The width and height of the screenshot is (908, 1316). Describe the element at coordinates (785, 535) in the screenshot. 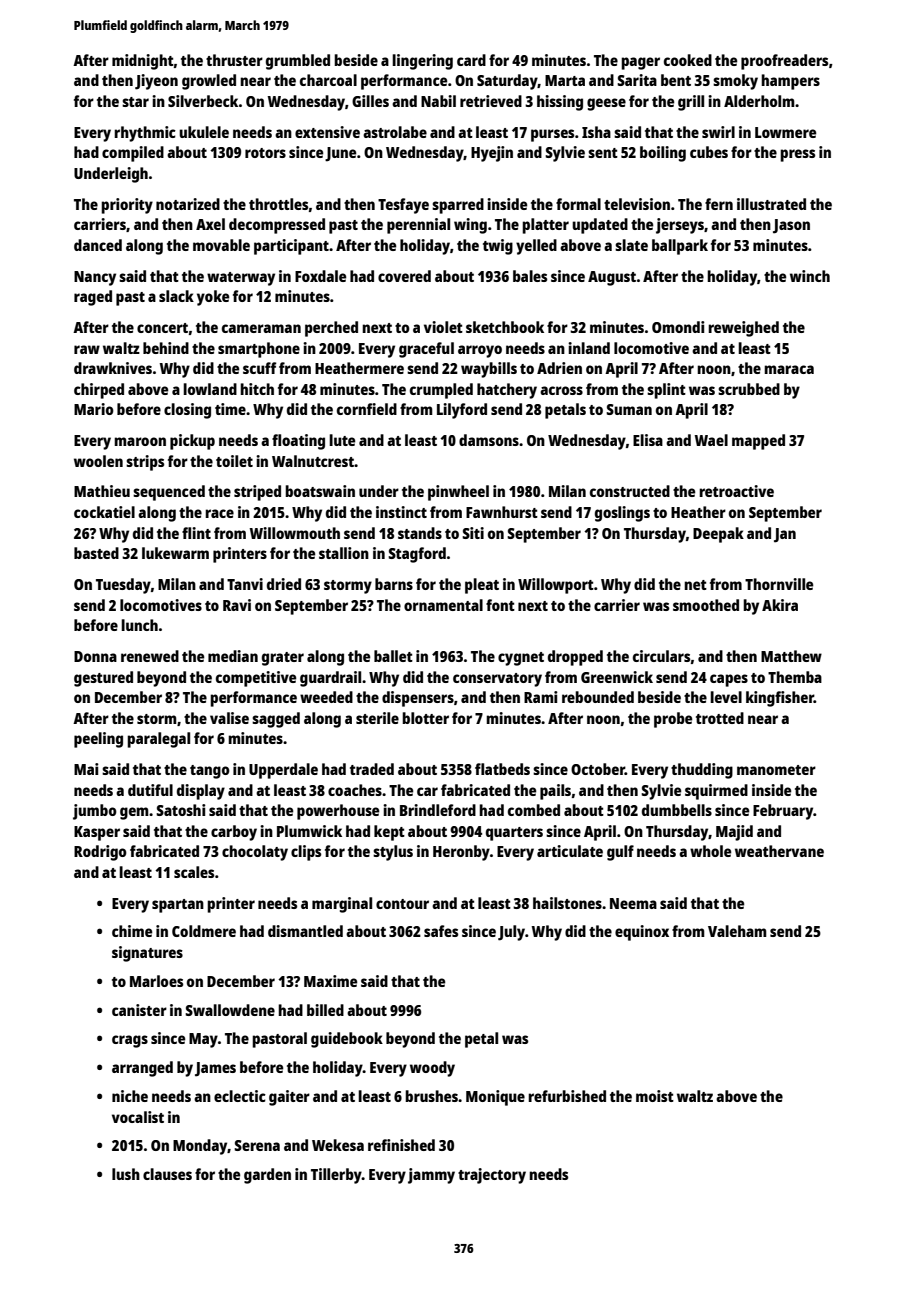

I see `Jan` at that location.
